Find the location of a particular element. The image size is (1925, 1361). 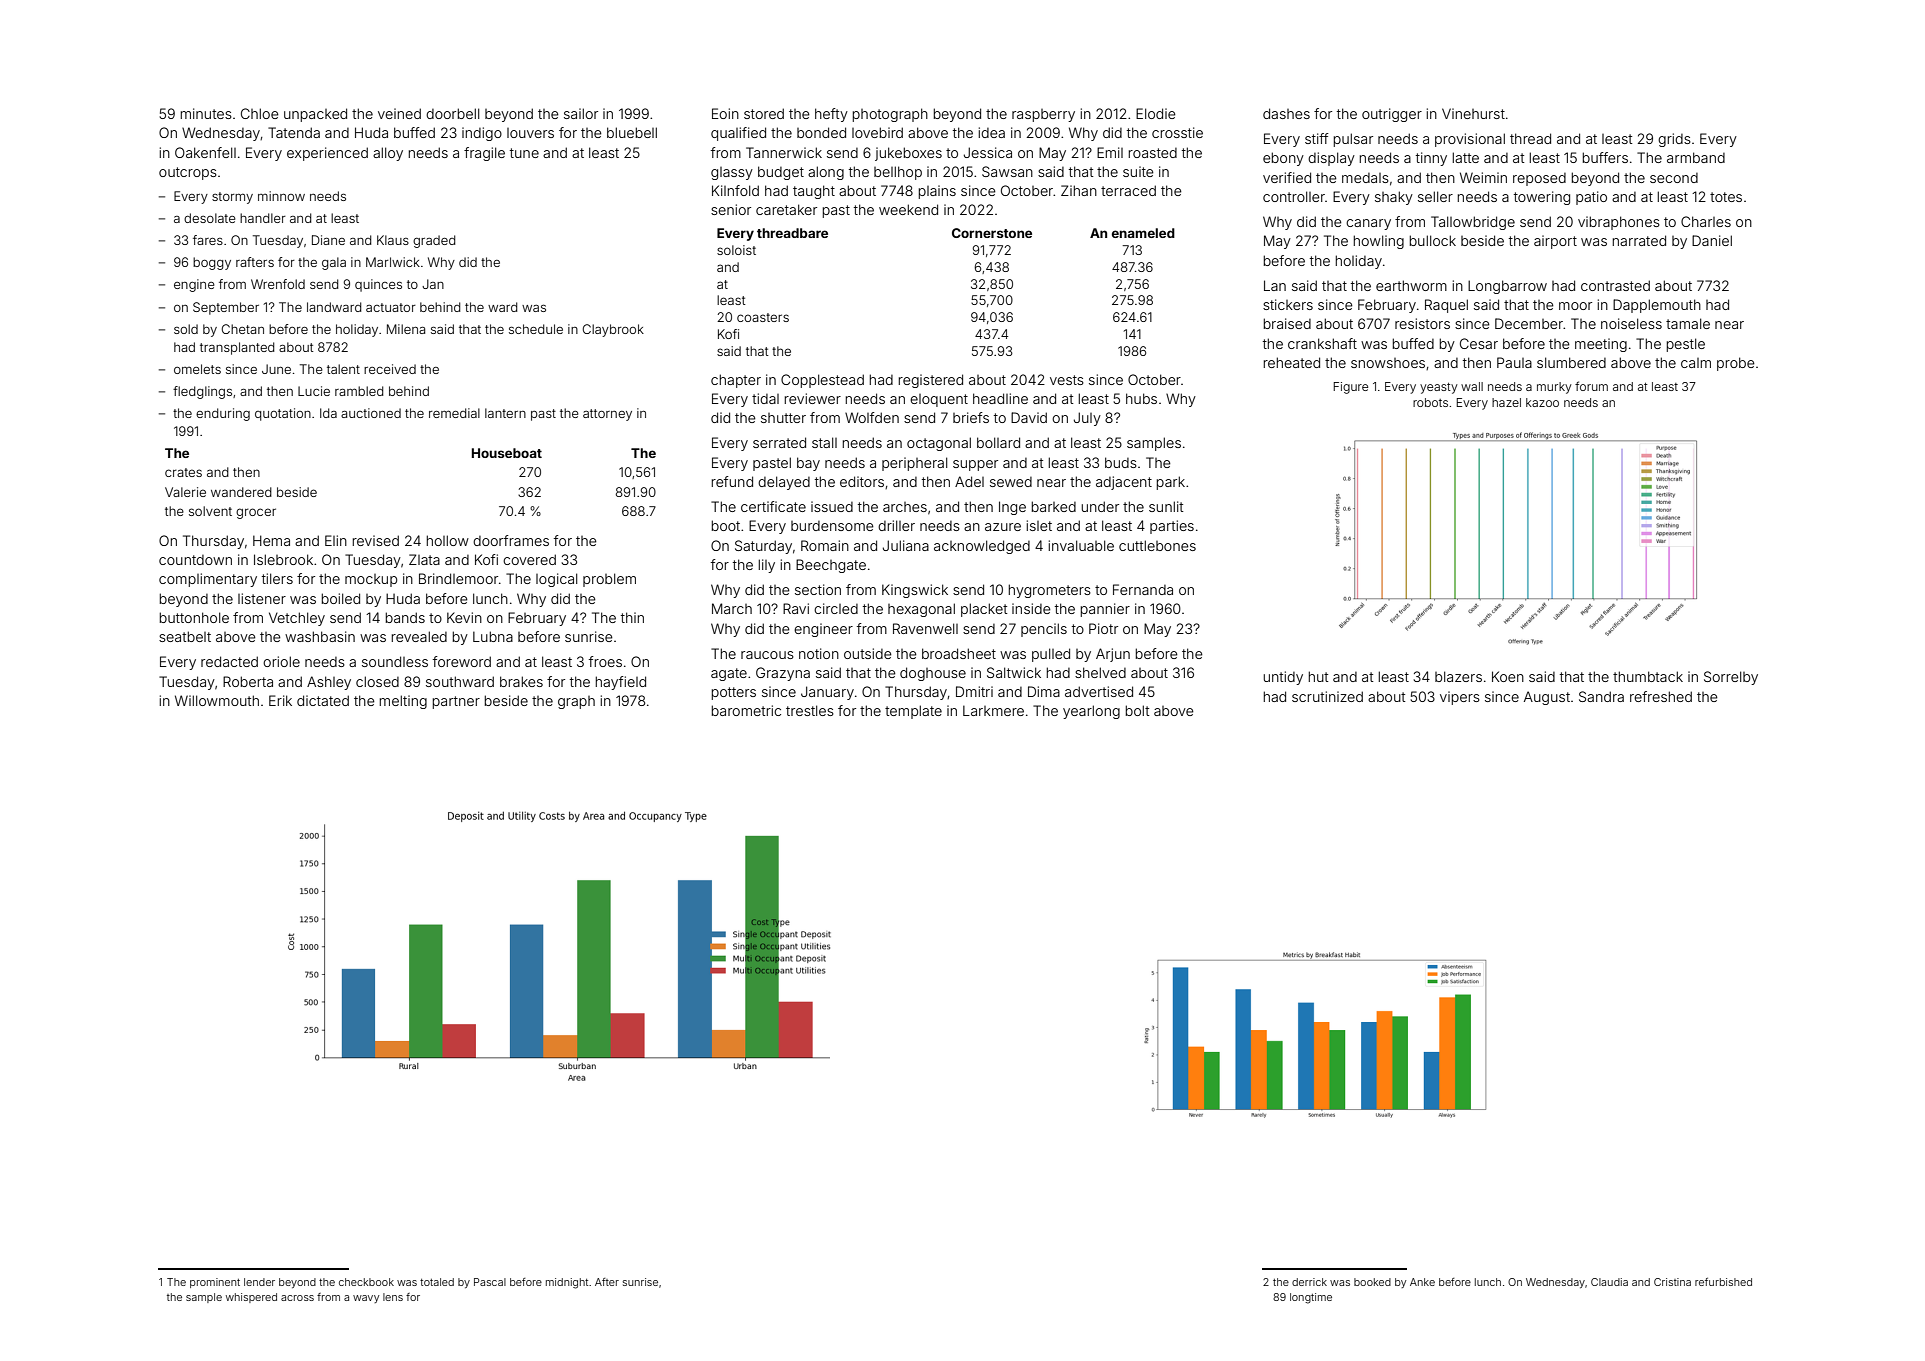

minutes is located at coordinates (206, 113).
